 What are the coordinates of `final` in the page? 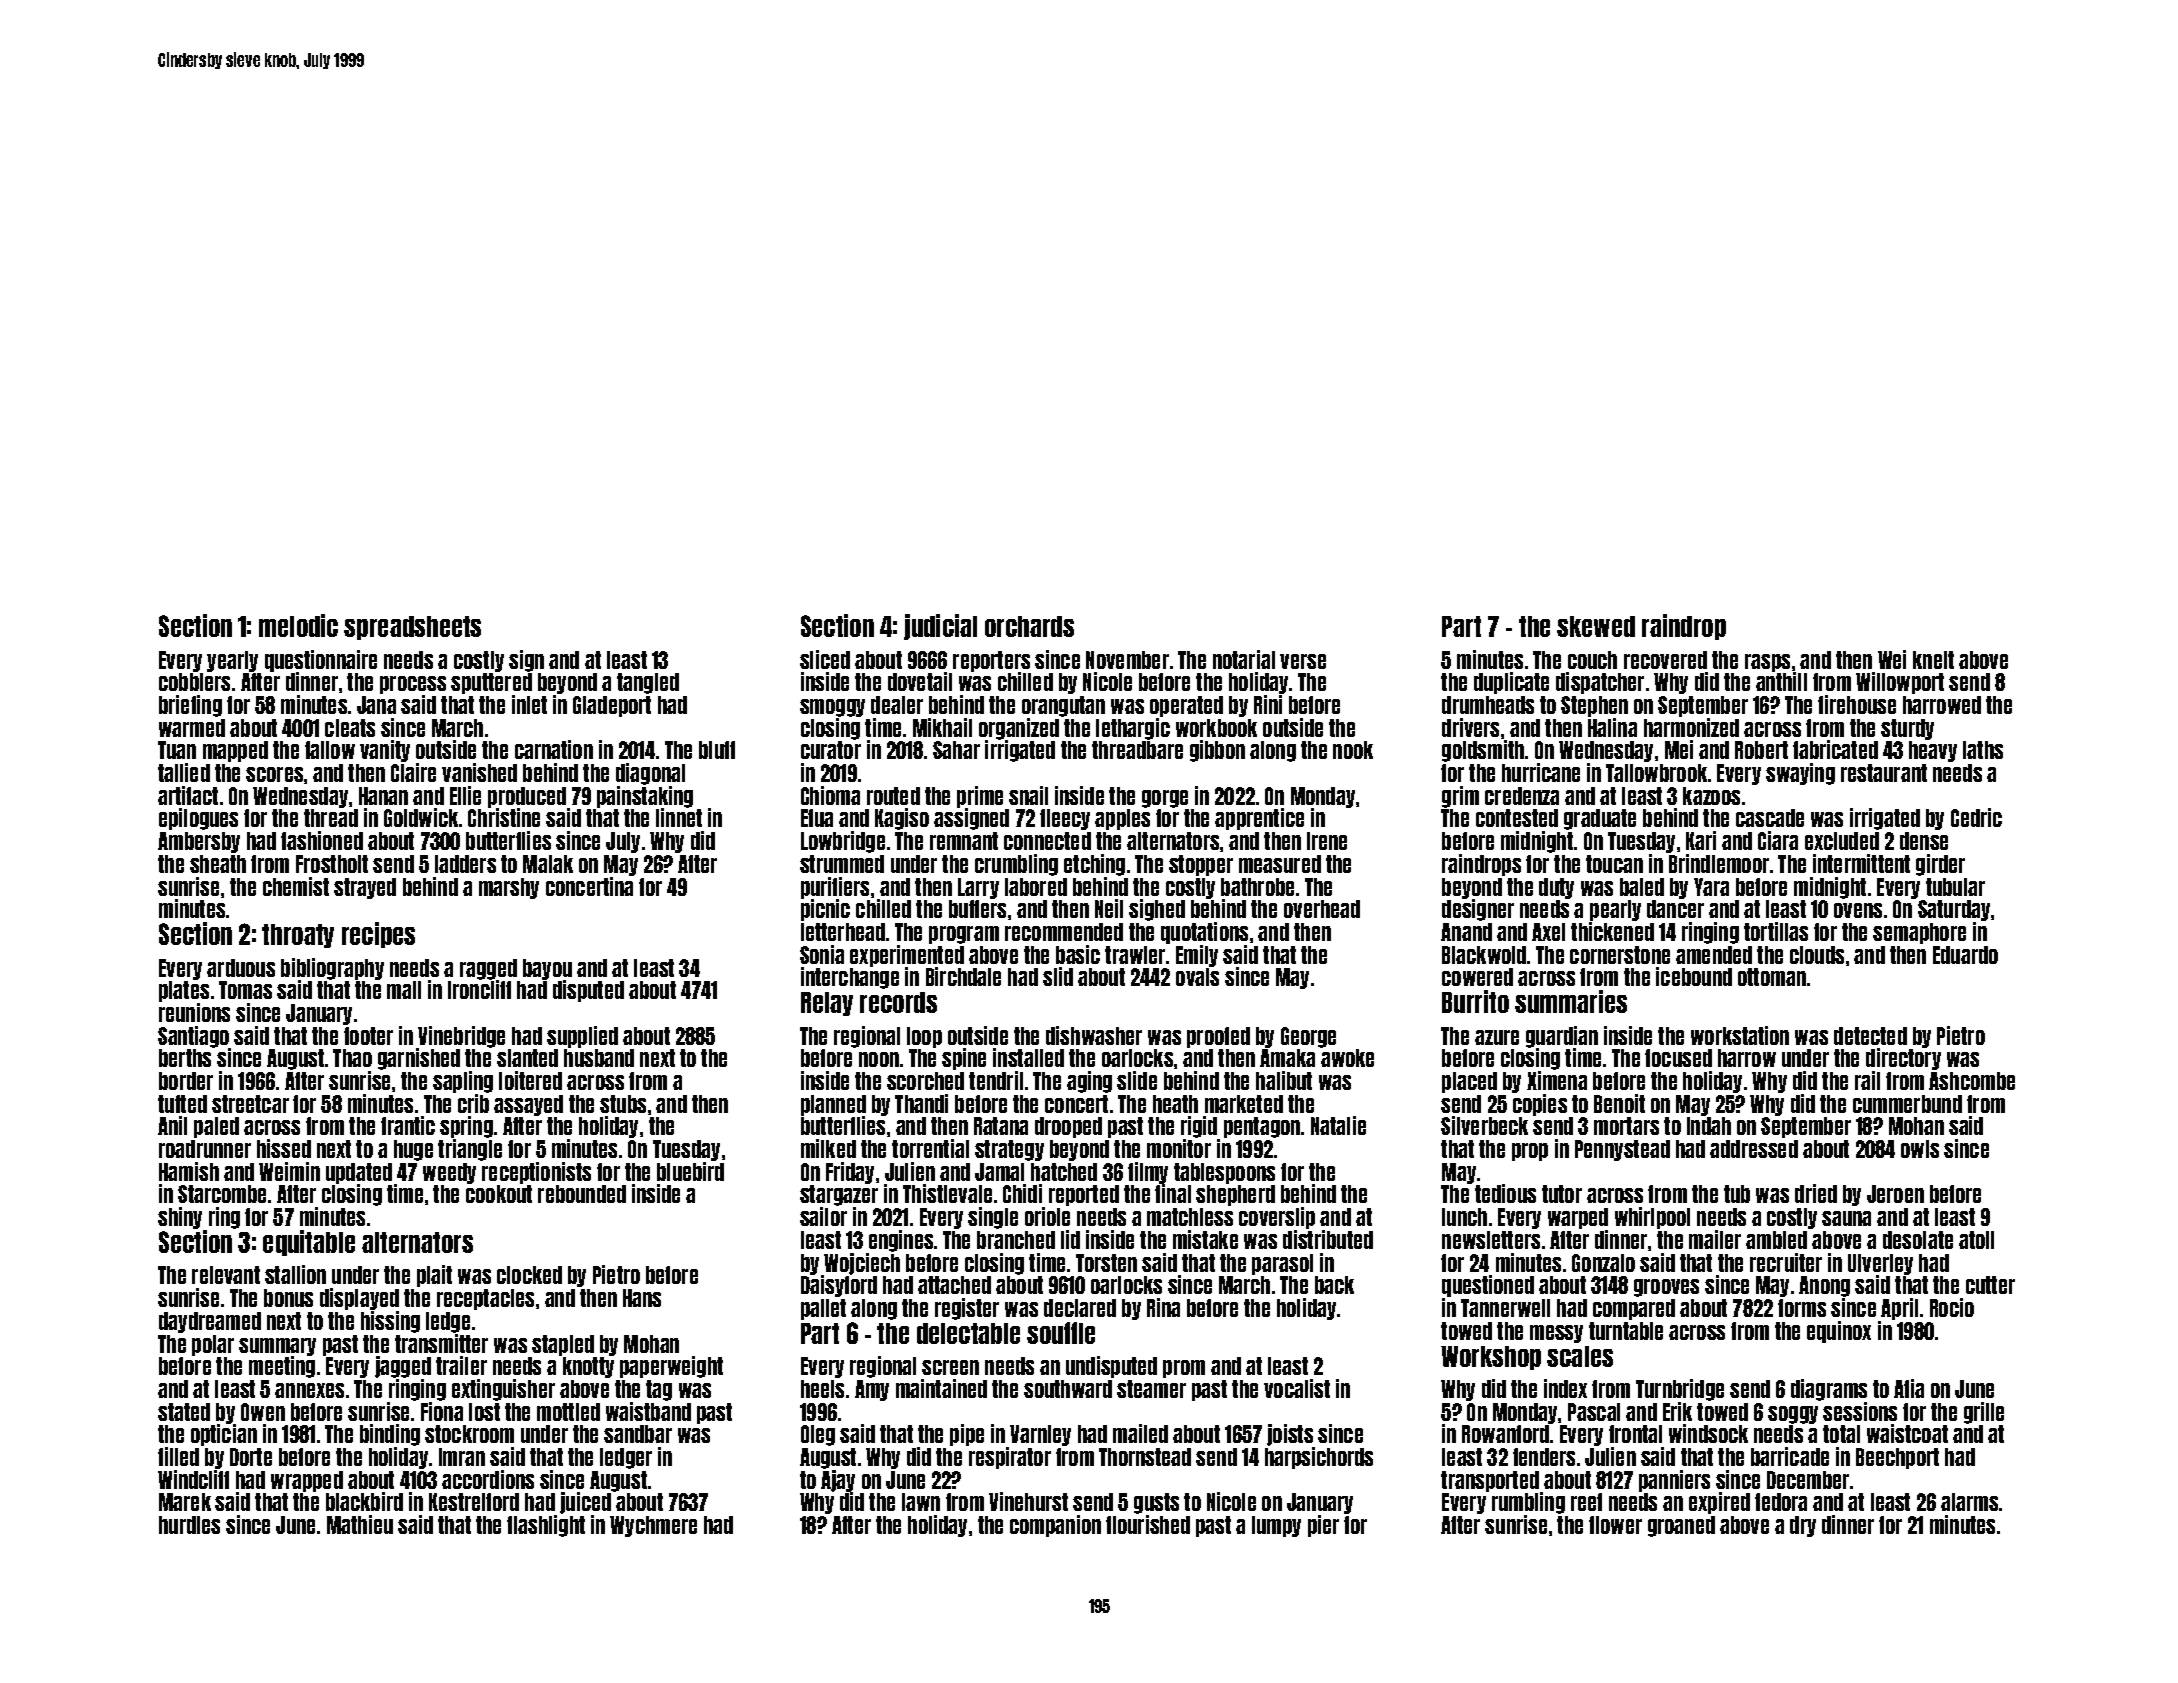 It's located at (1173, 1193).
